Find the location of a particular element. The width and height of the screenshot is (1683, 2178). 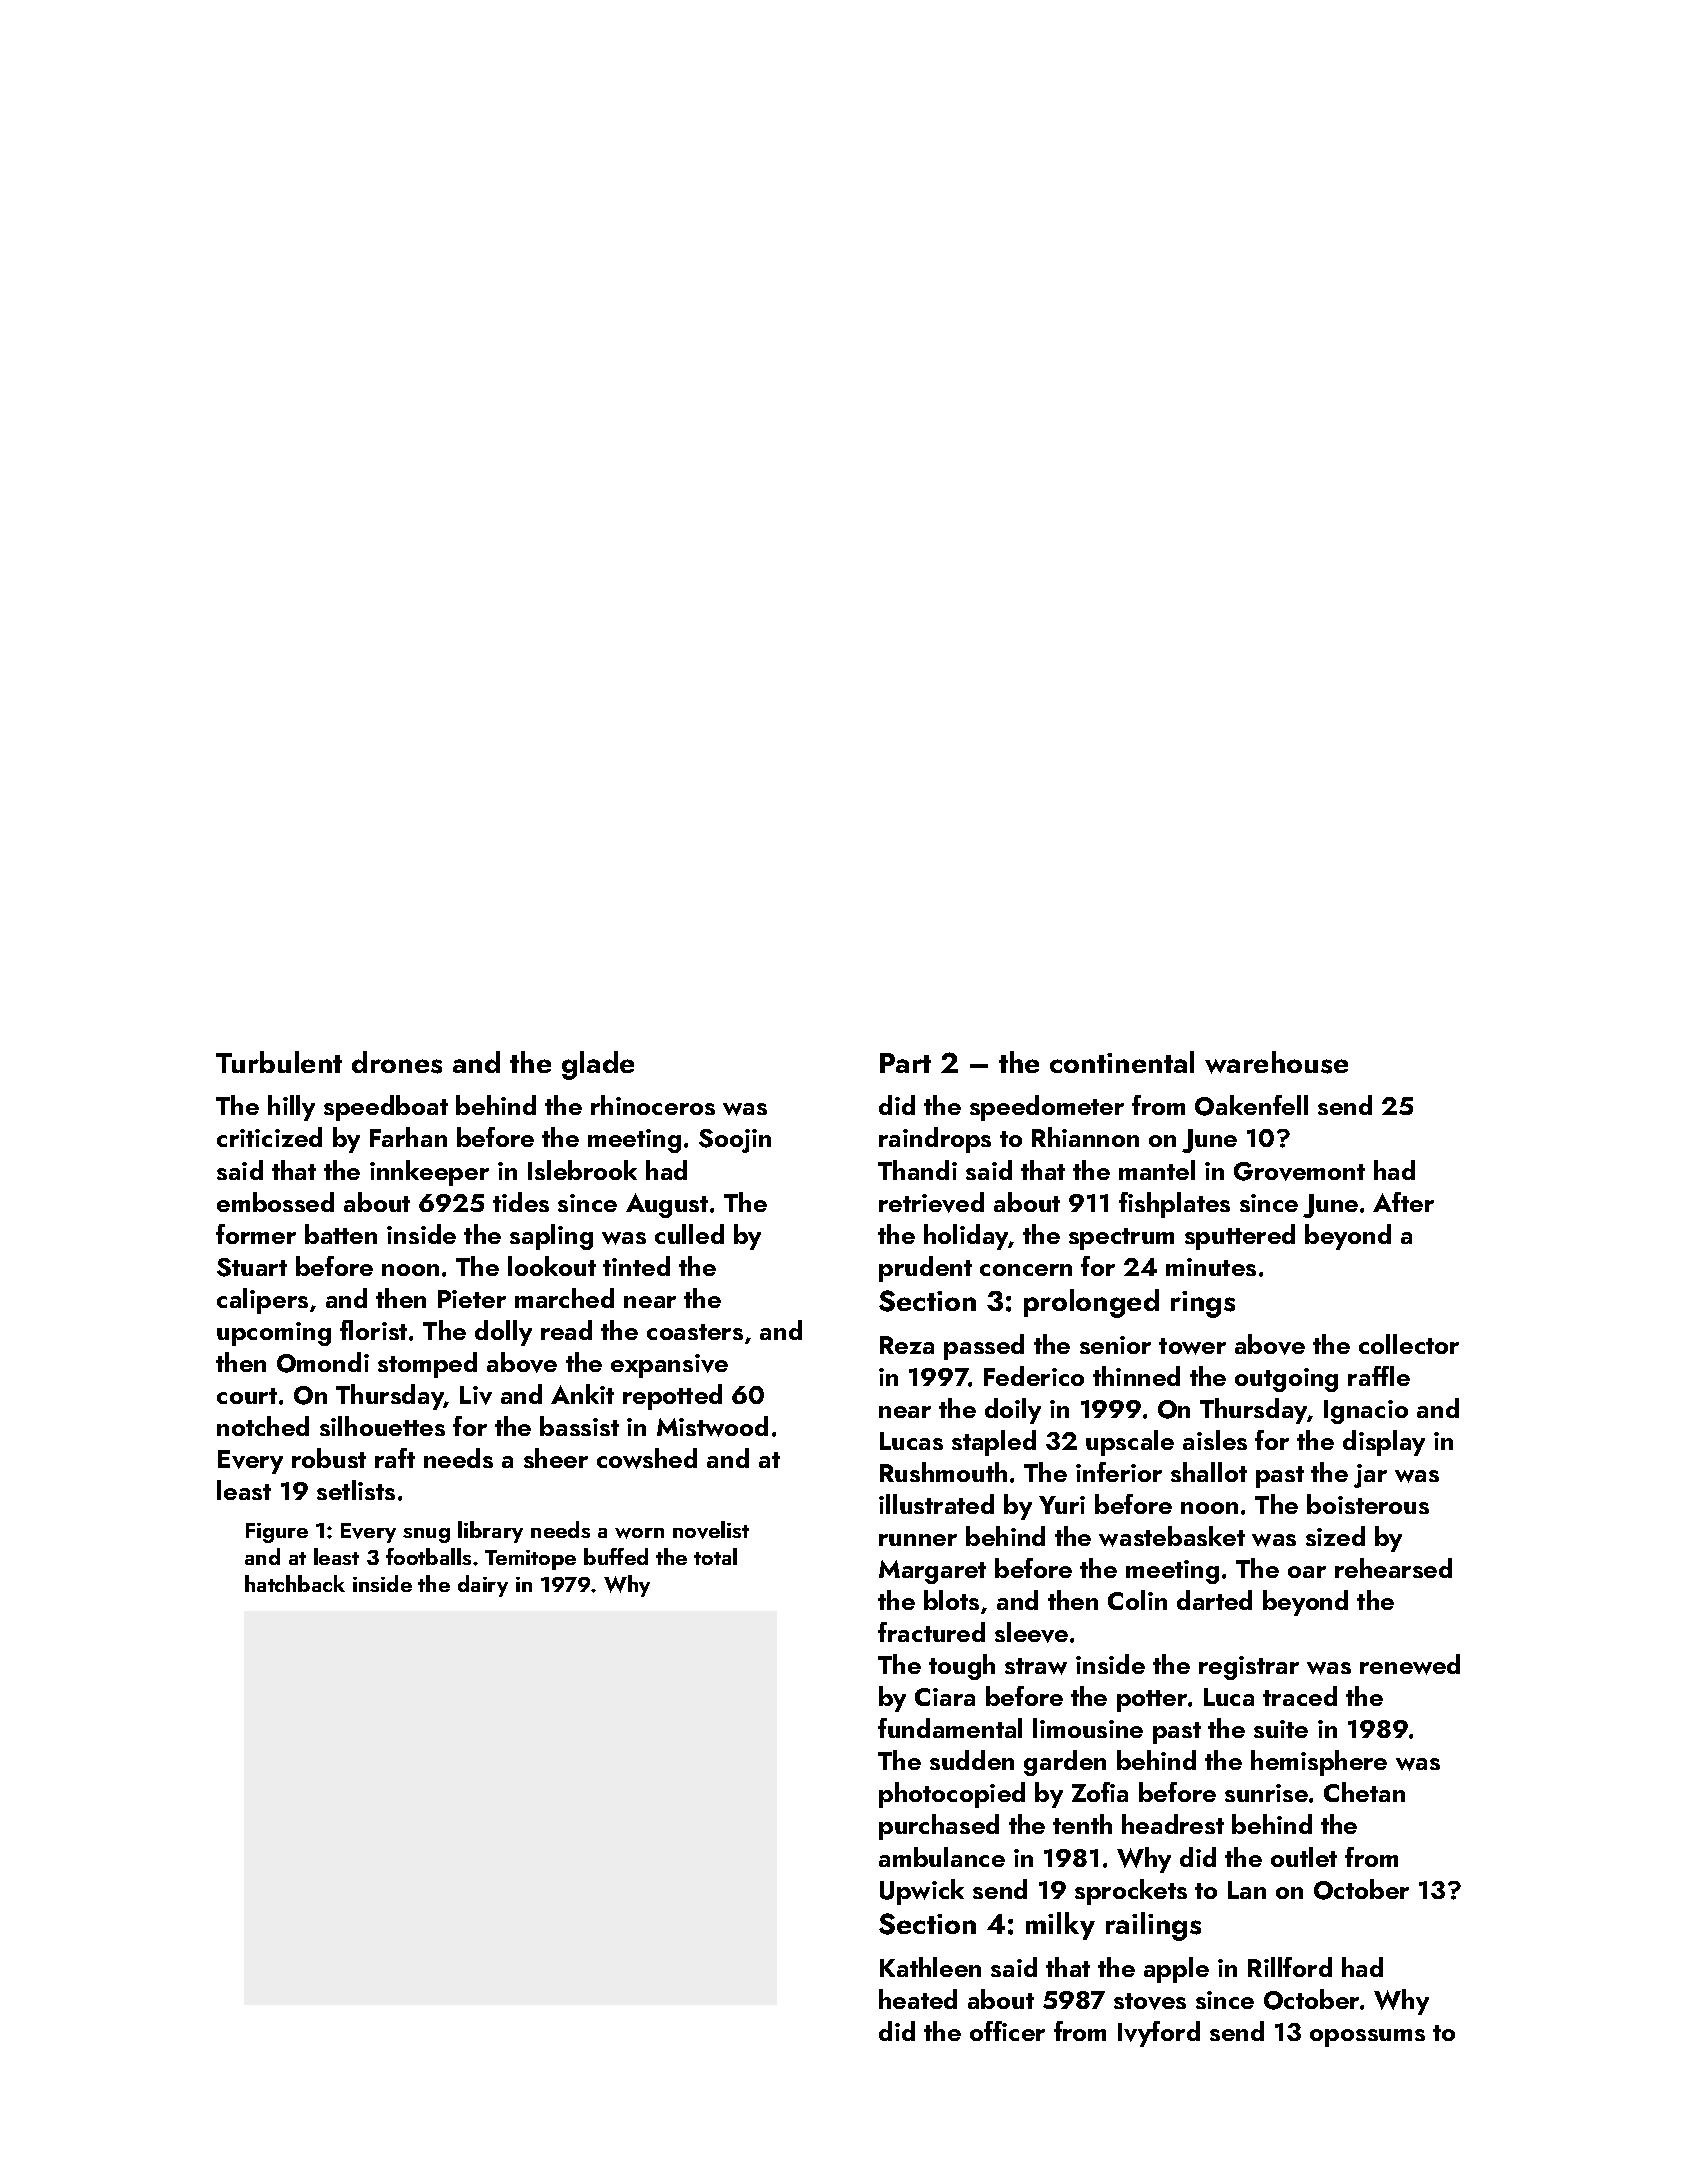

Figure is located at coordinates (277, 1533).
